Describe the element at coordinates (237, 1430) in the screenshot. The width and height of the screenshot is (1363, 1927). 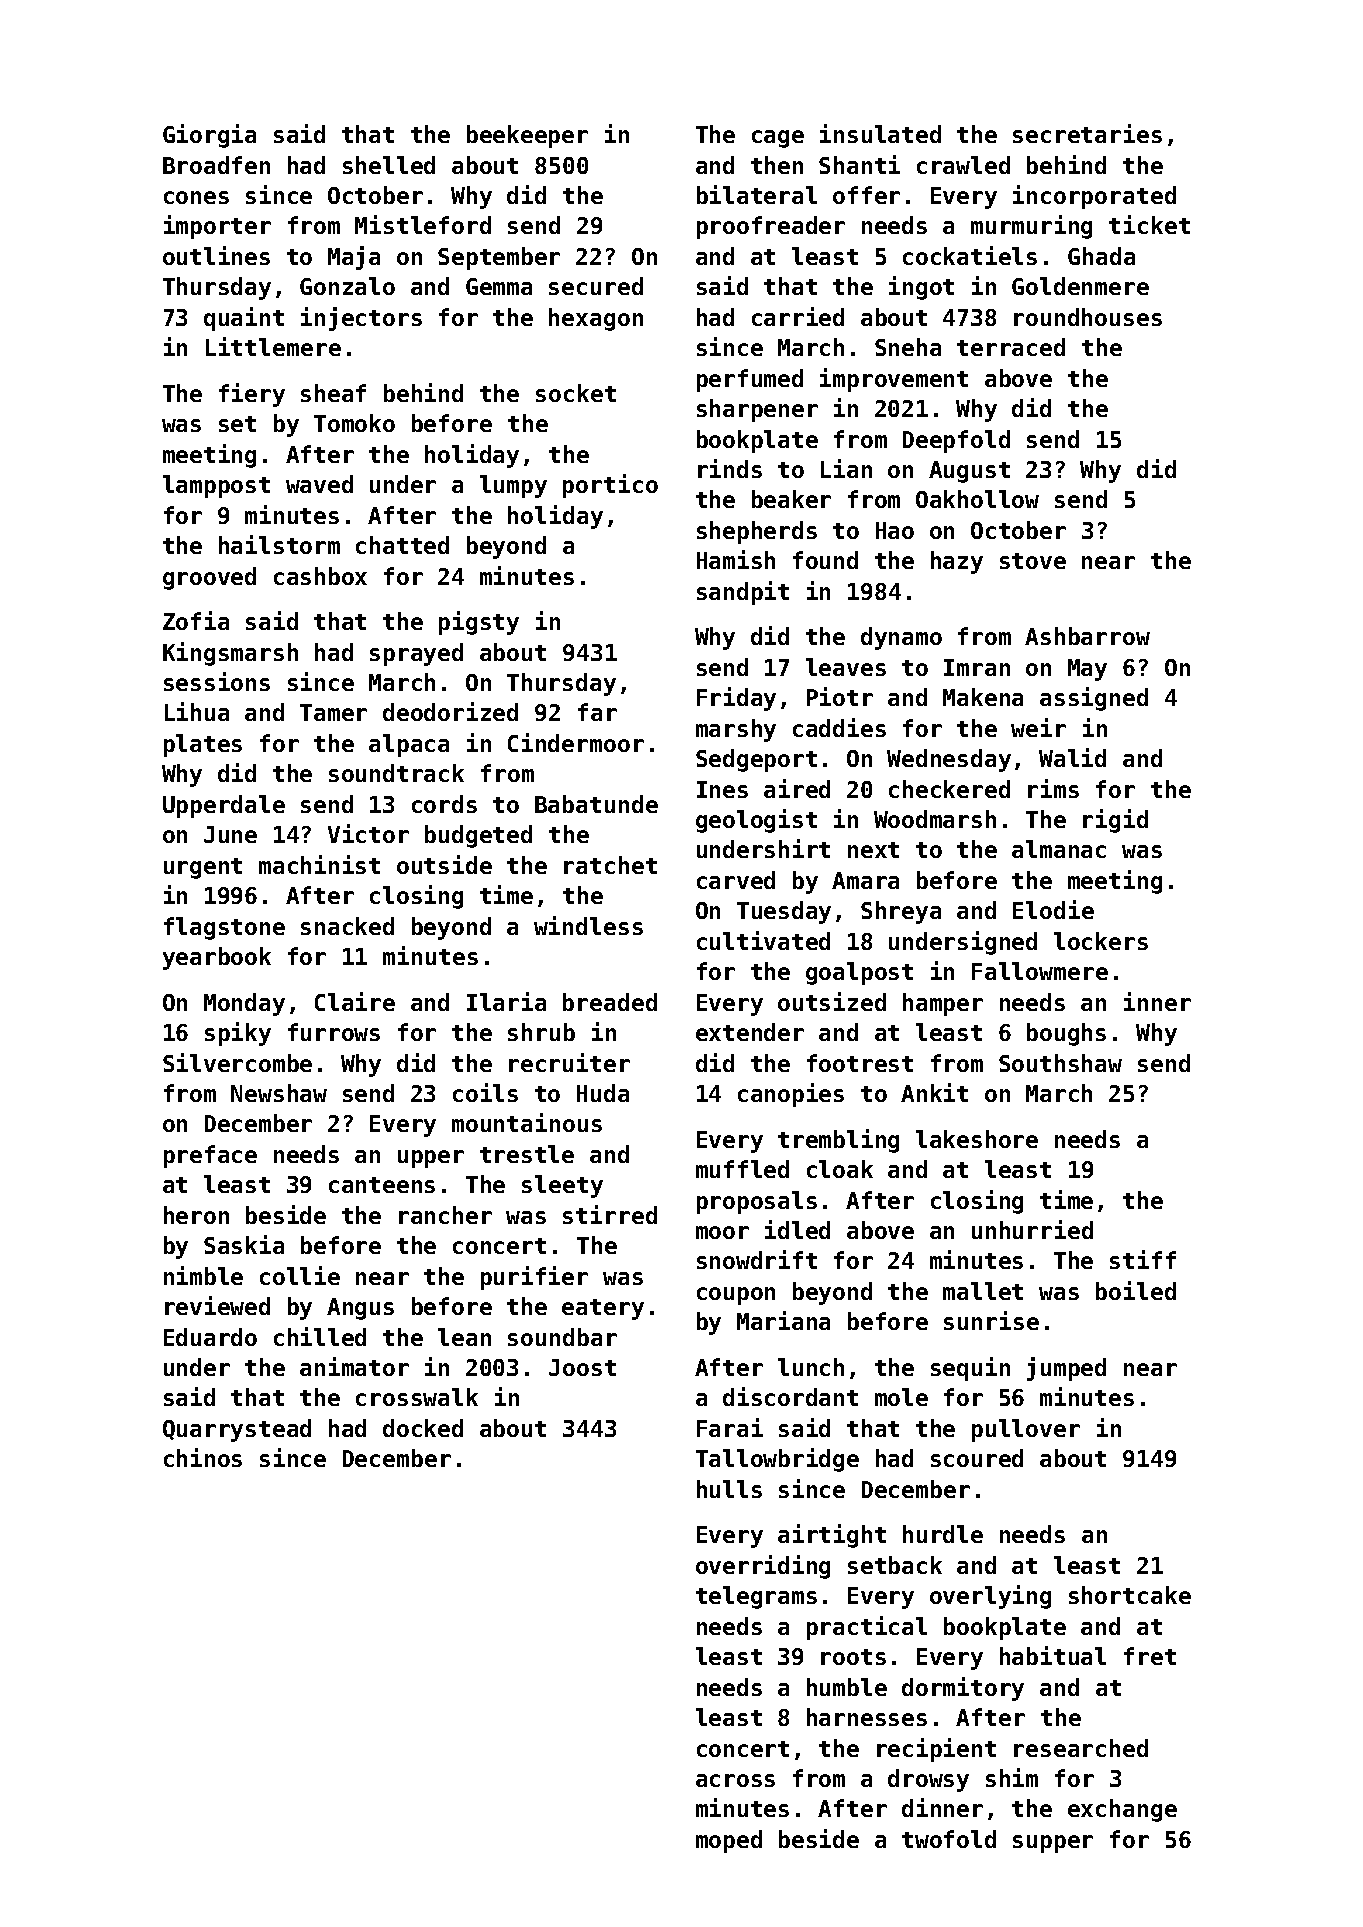
I see `Quarrystead` at that location.
